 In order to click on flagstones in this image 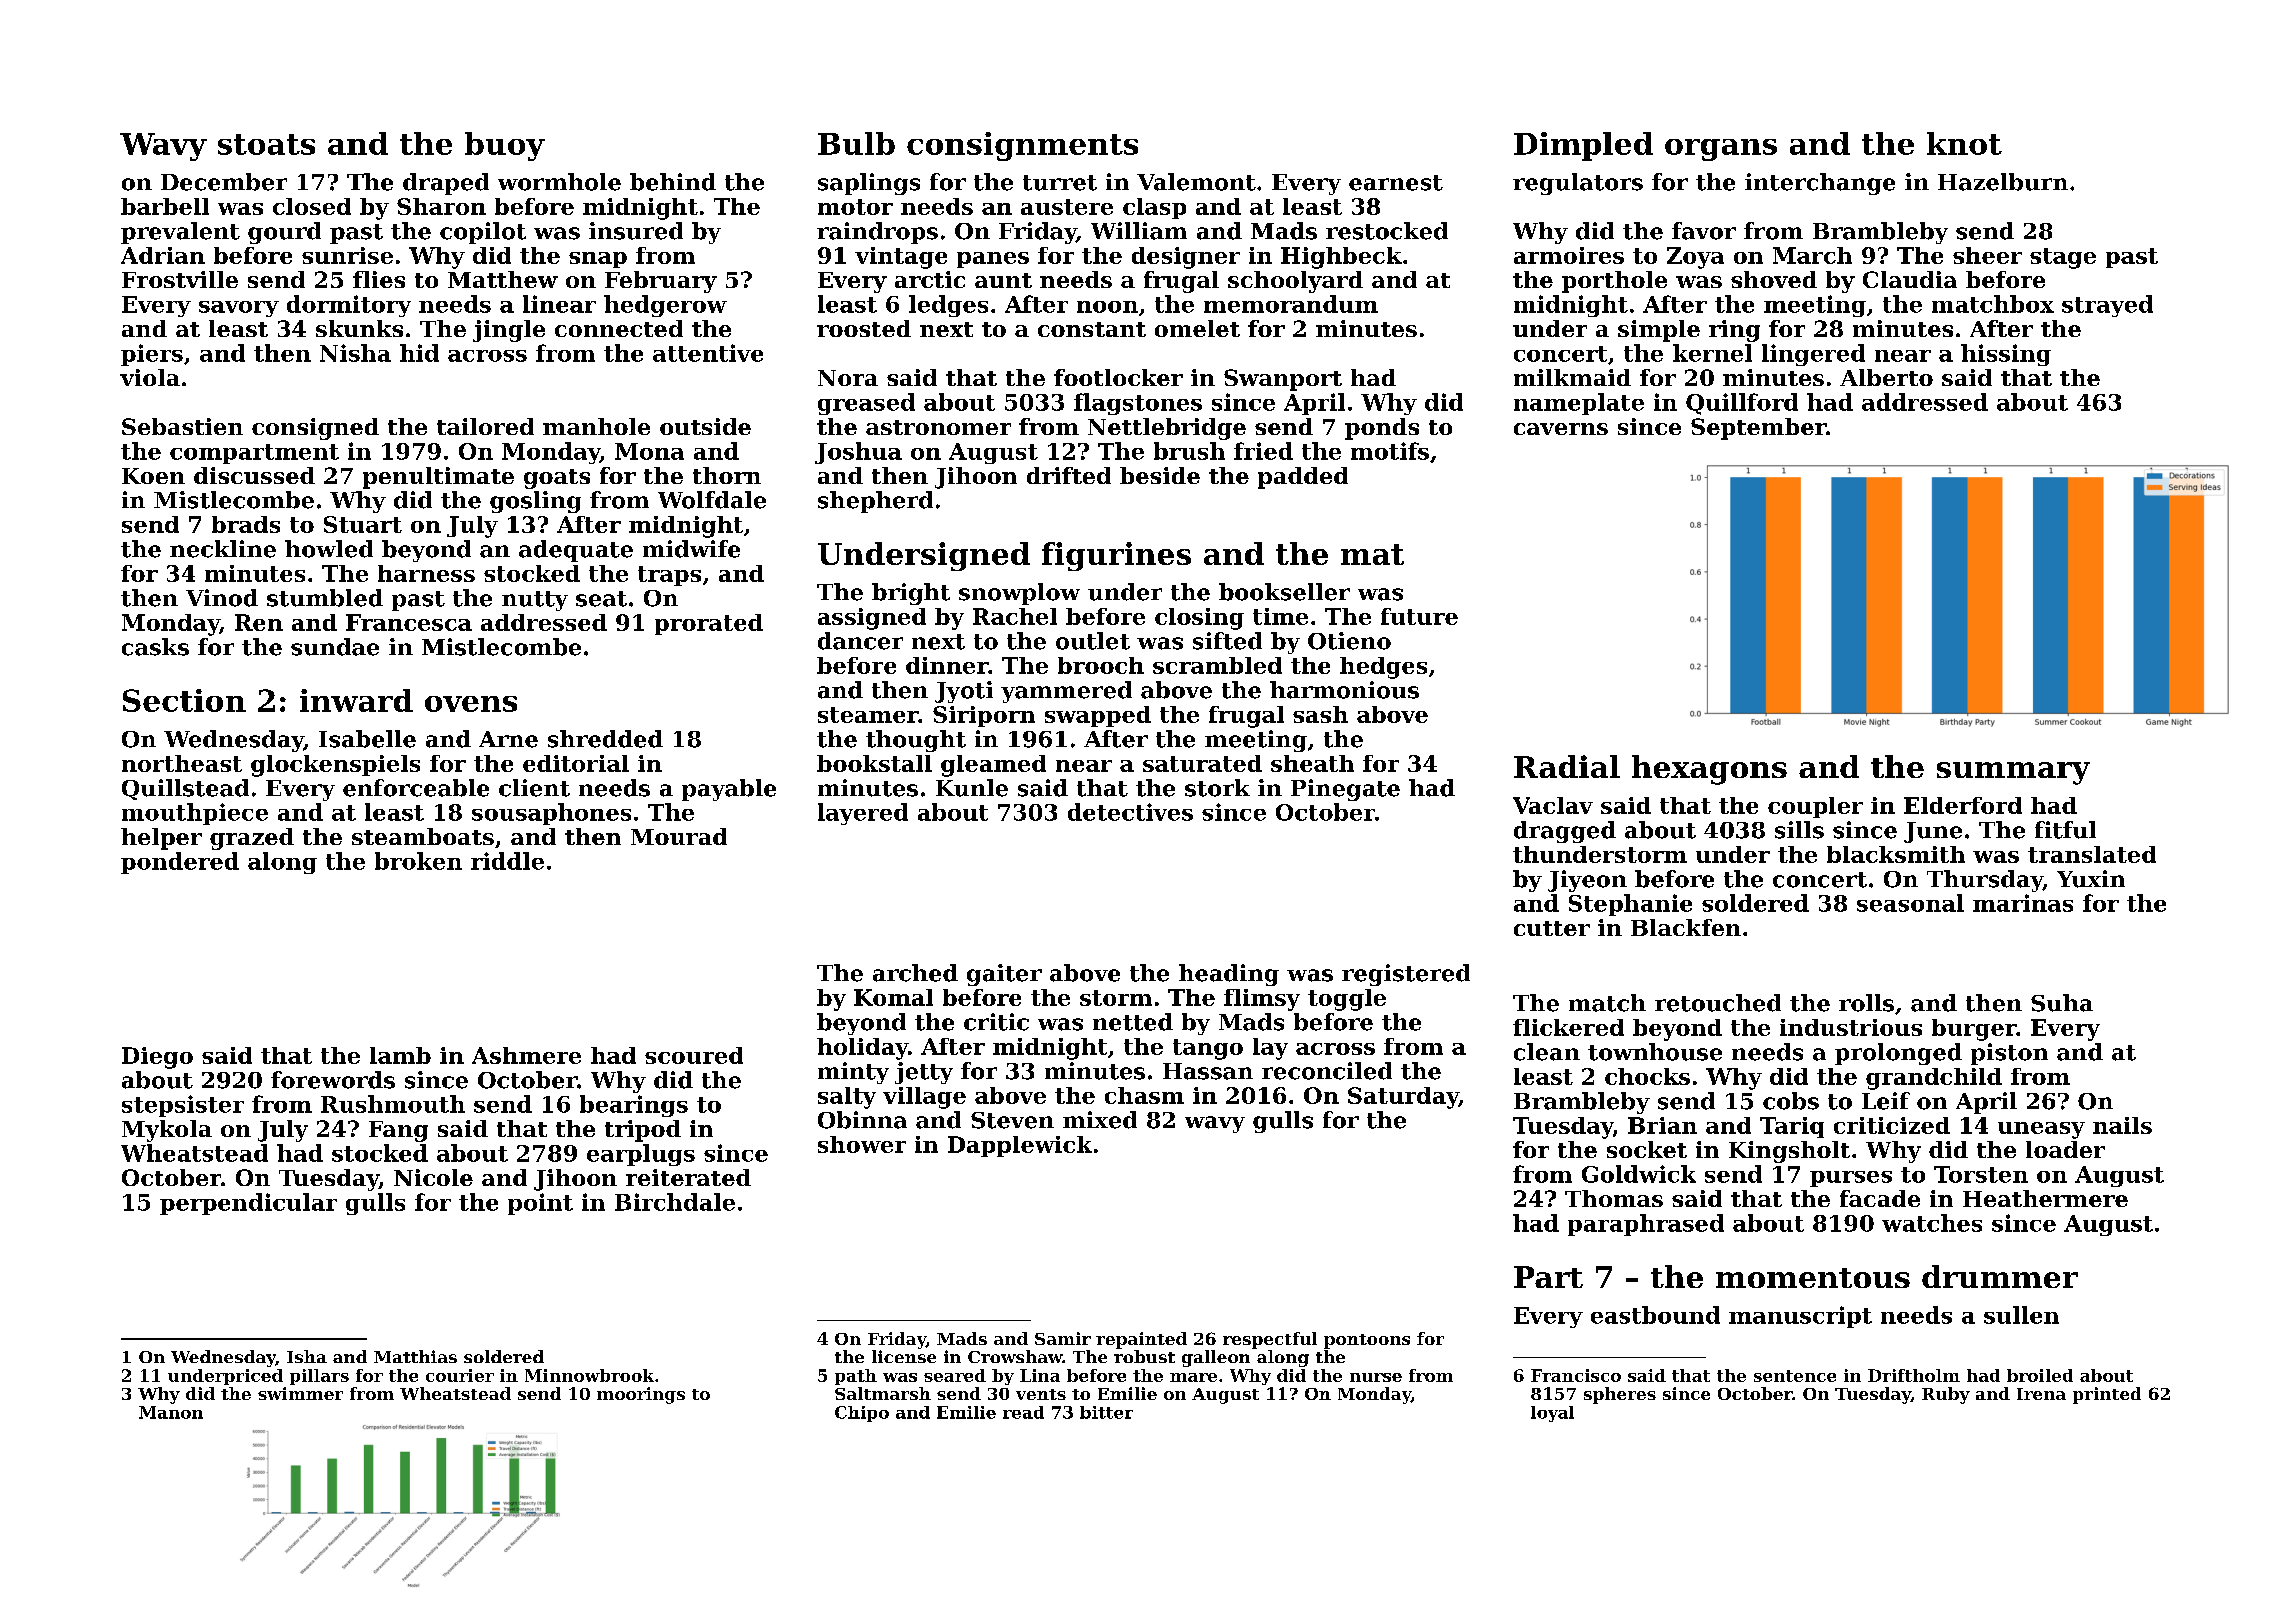, I will do `click(1138, 404)`.
